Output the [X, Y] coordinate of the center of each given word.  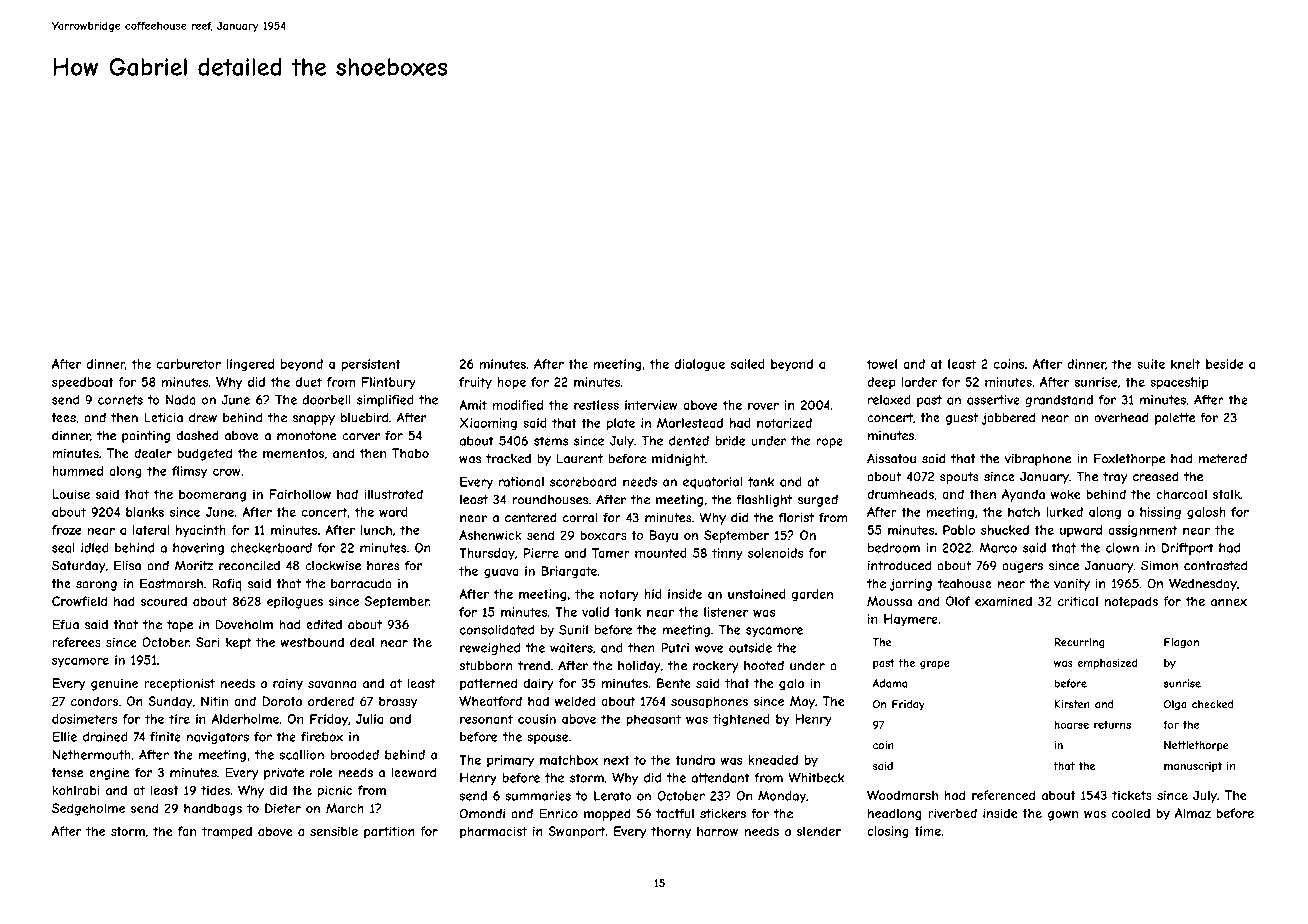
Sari [207, 642]
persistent [371, 365]
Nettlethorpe [1196, 746]
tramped [227, 832]
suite [1151, 364]
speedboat [83, 383]
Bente [674, 683]
